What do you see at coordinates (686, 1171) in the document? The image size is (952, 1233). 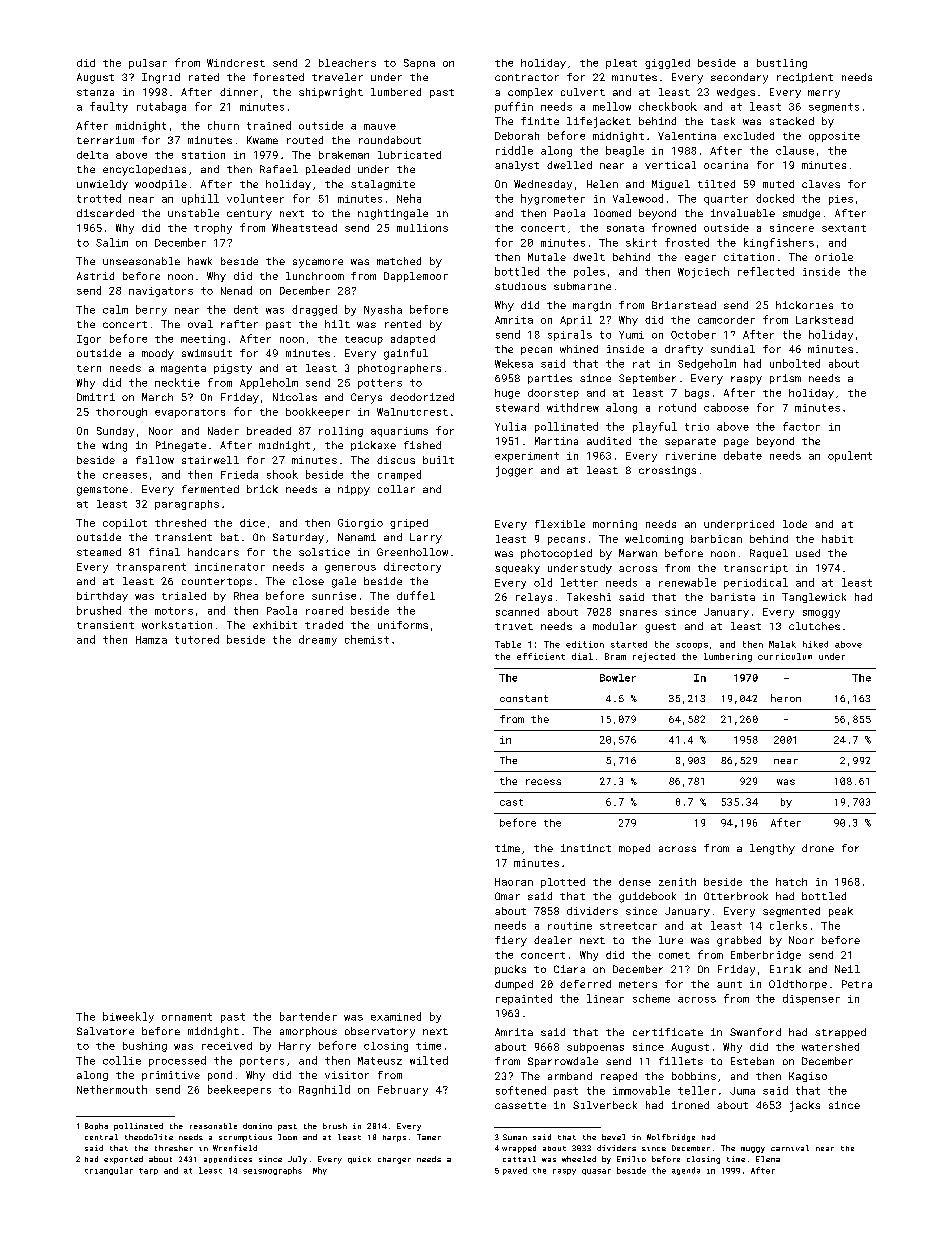 I see `agenda` at bounding box center [686, 1171].
